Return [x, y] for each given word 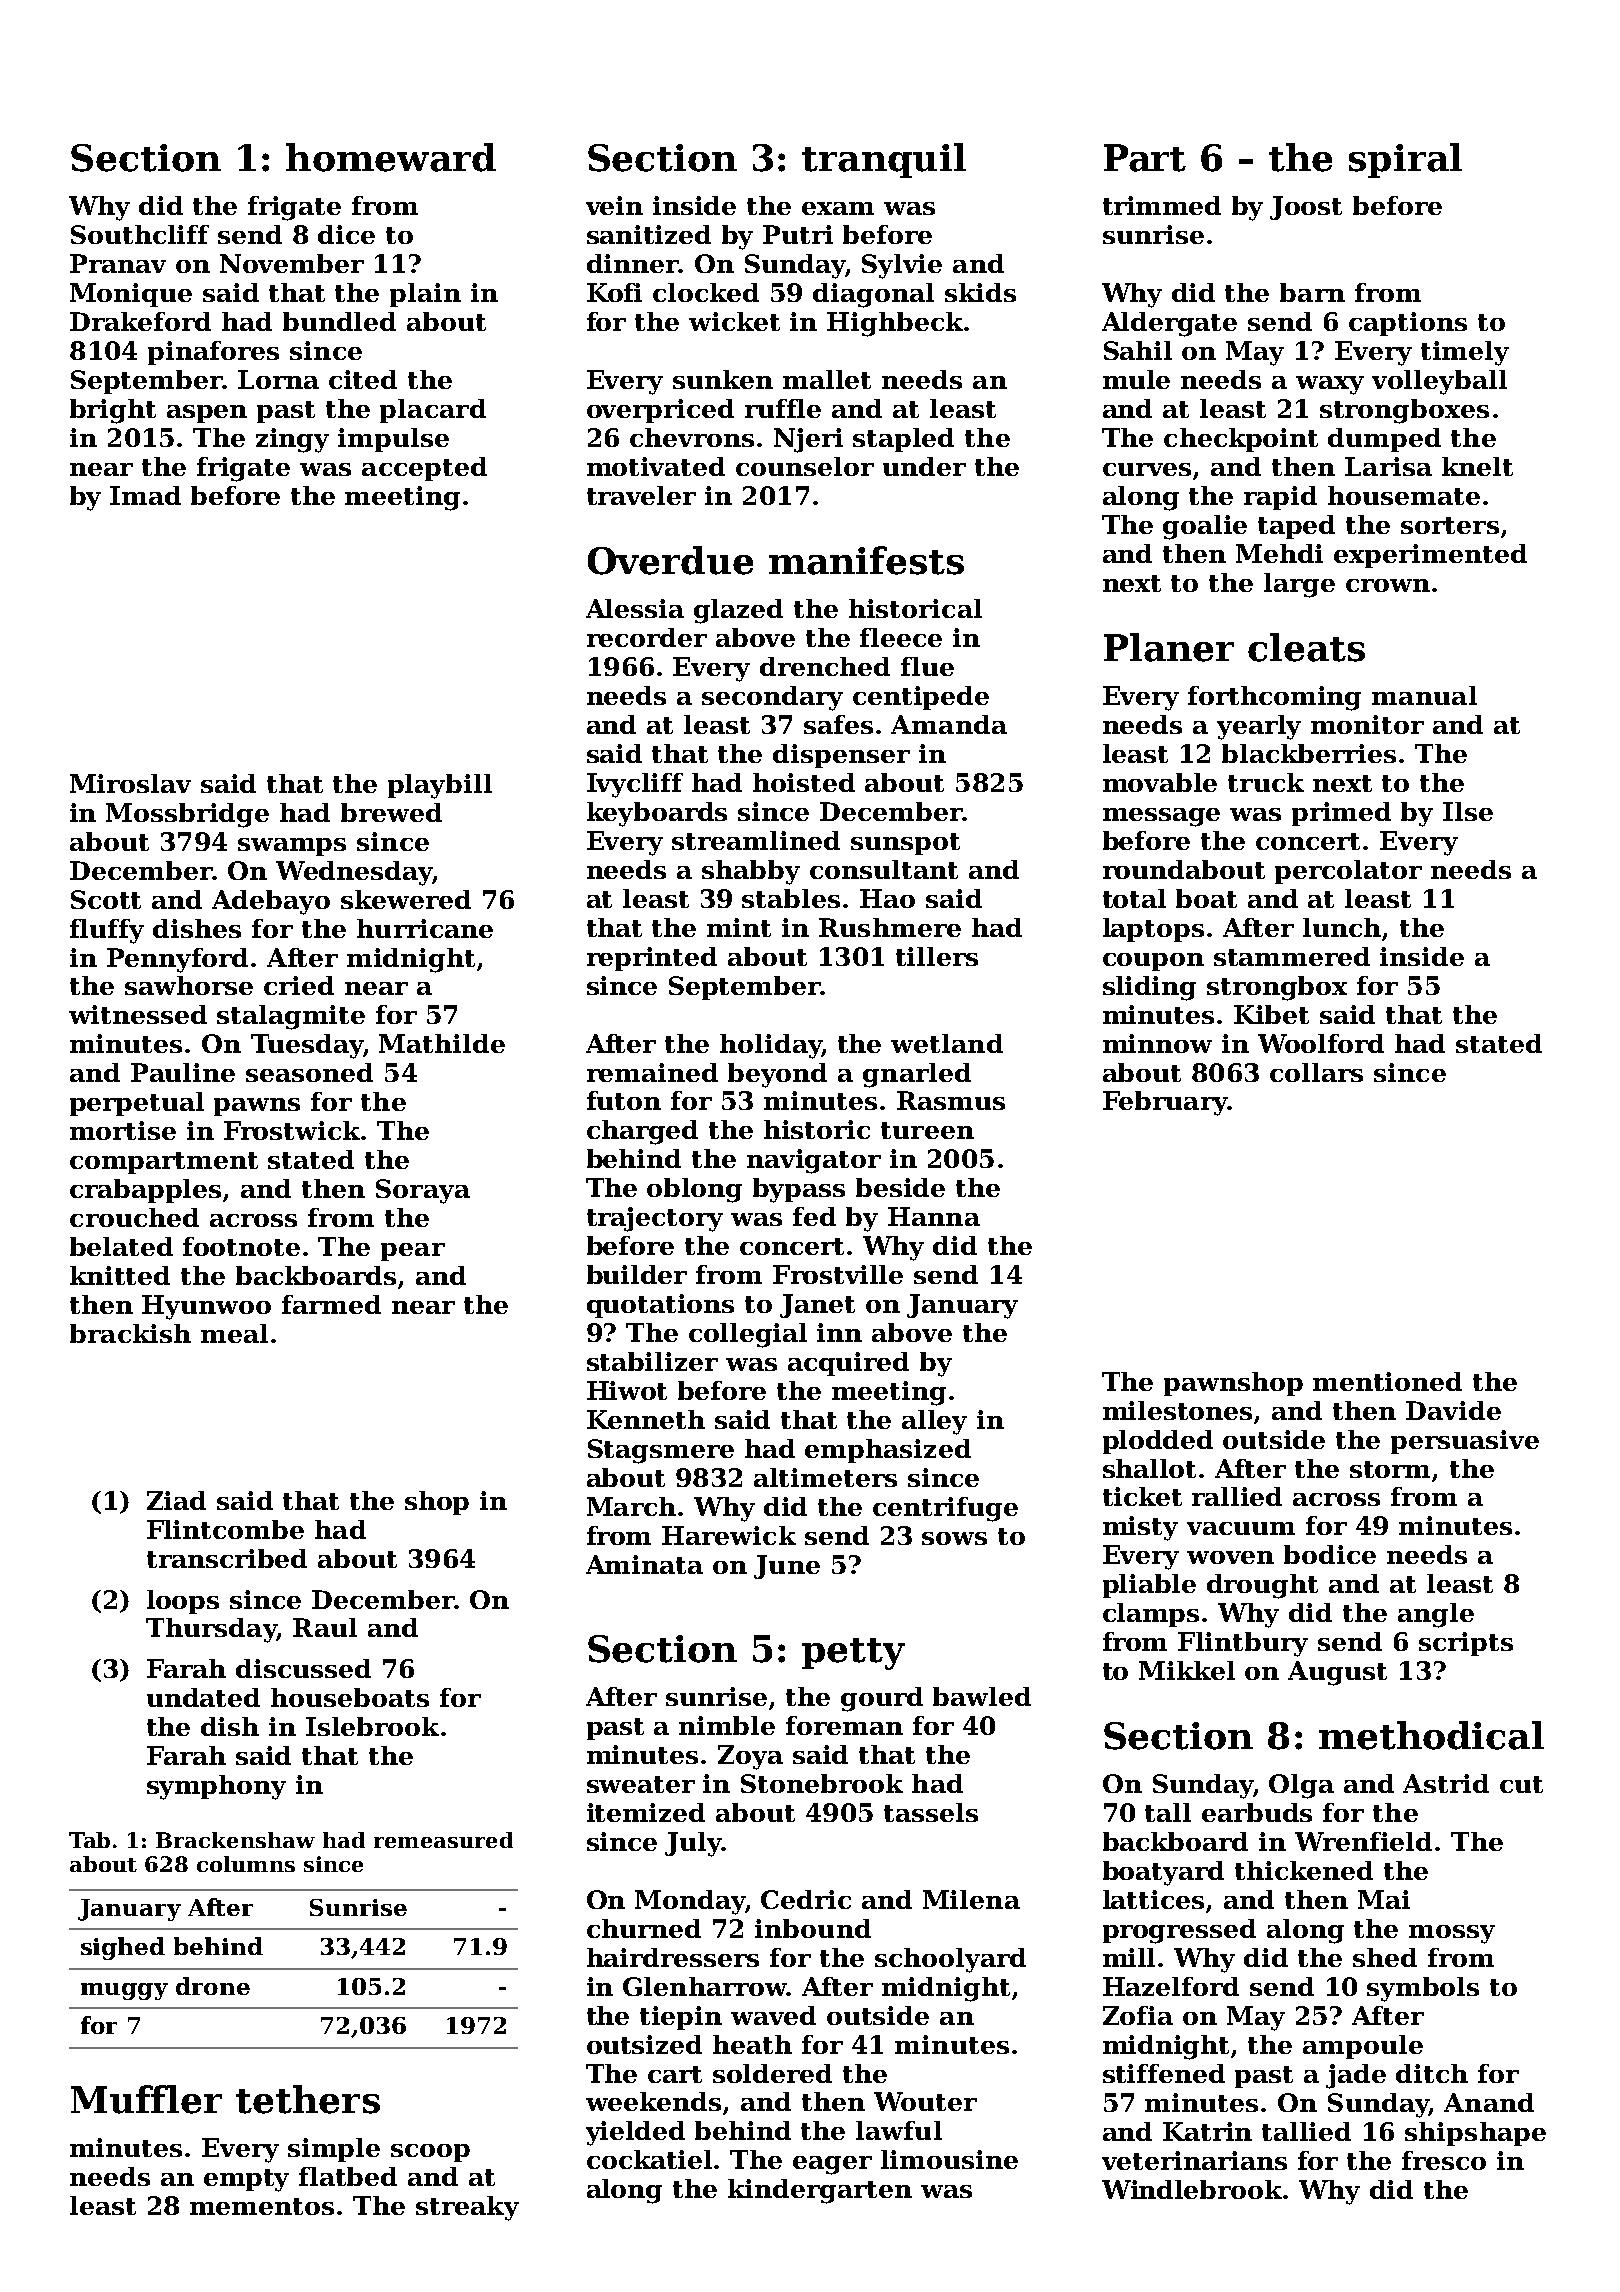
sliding [1149, 988]
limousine [949, 2159]
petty [853, 1654]
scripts [1466, 1644]
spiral [1405, 160]
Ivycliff [635, 785]
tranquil [884, 160]
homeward [391, 157]
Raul [325, 1627]
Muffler [146, 2099]
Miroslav [130, 783]
